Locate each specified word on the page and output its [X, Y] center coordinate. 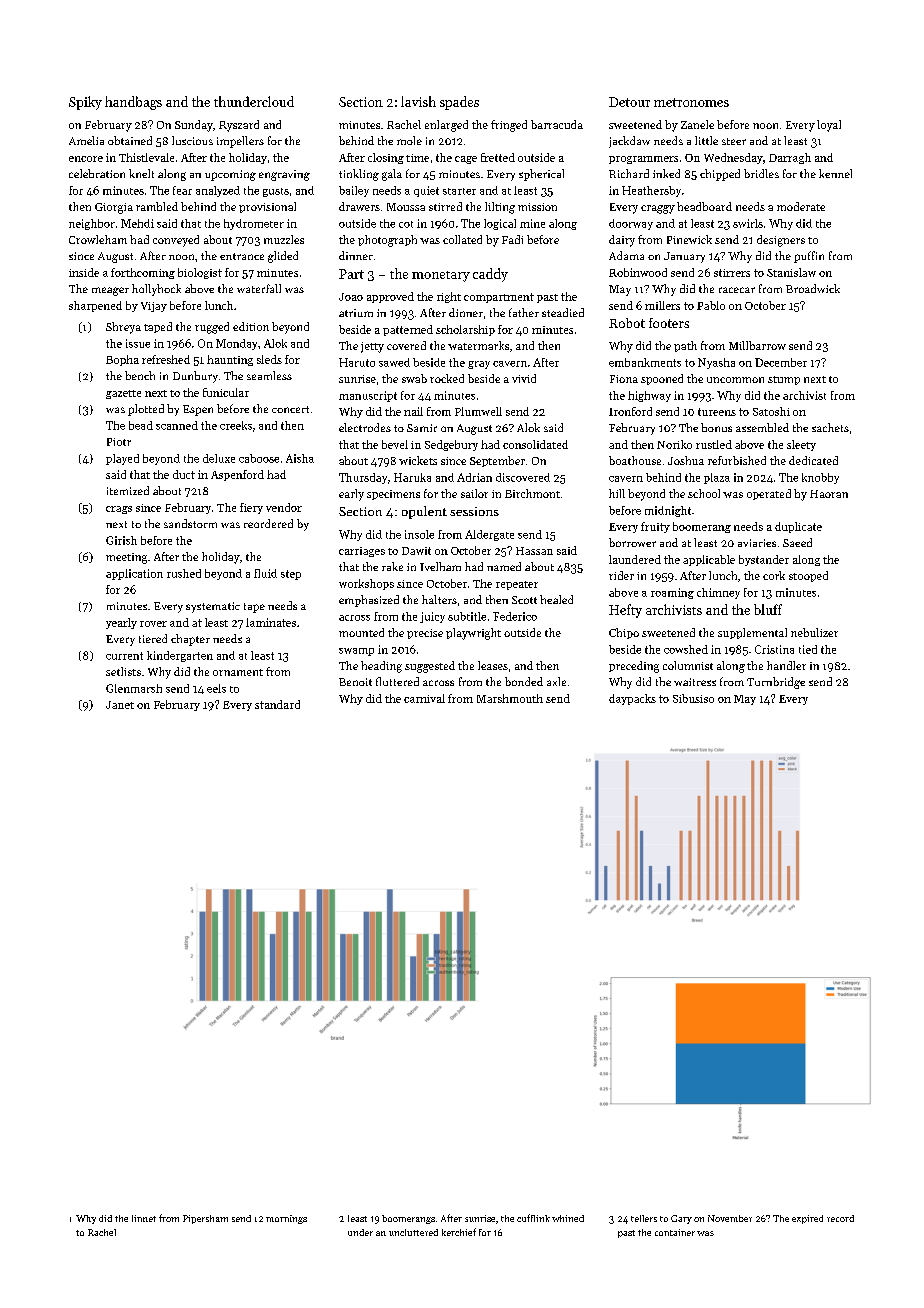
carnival [424, 698]
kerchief [459, 1232]
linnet [144, 1218]
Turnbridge [776, 683]
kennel [835, 173]
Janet [120, 705]
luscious [192, 140]
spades [459, 103]
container [675, 1232]
